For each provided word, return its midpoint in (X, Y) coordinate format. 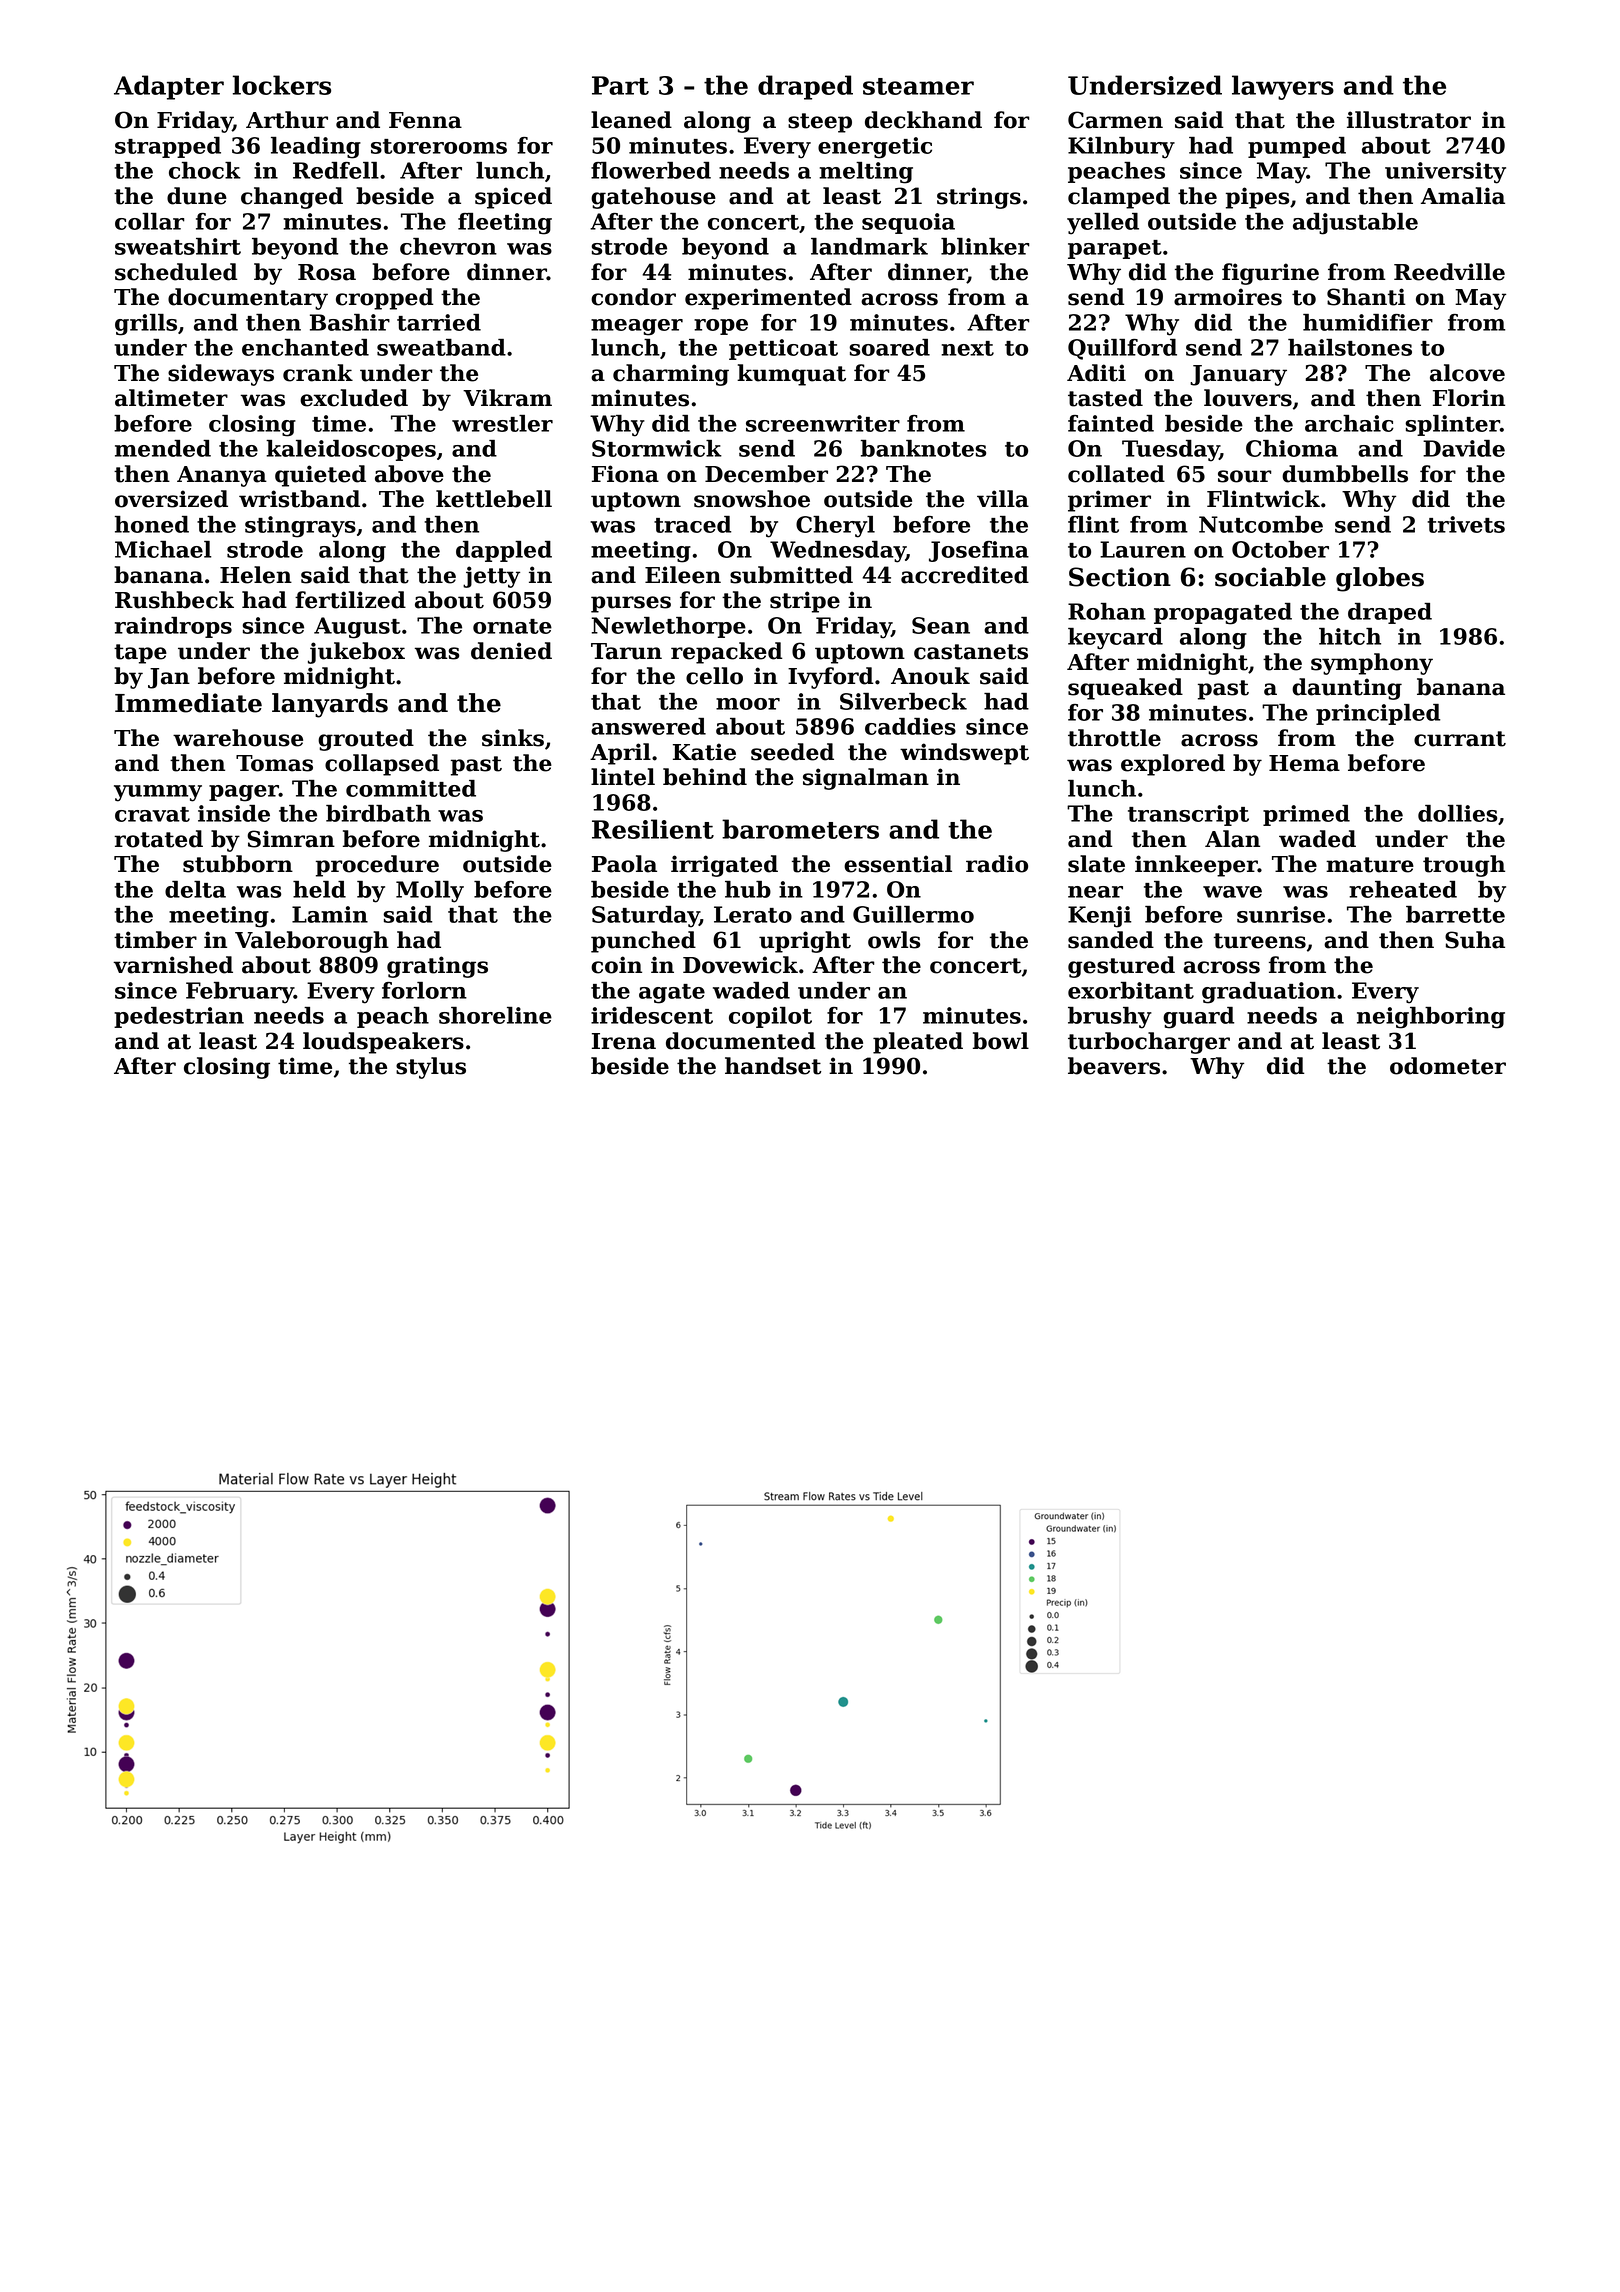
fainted (1111, 423)
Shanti (1366, 297)
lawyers (1283, 87)
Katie (704, 752)
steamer (918, 86)
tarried (439, 322)
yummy (158, 793)
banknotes (923, 448)
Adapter (169, 87)
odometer (1448, 1066)
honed (152, 524)
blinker (985, 246)
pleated (918, 1043)
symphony (1372, 664)
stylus (431, 1068)
